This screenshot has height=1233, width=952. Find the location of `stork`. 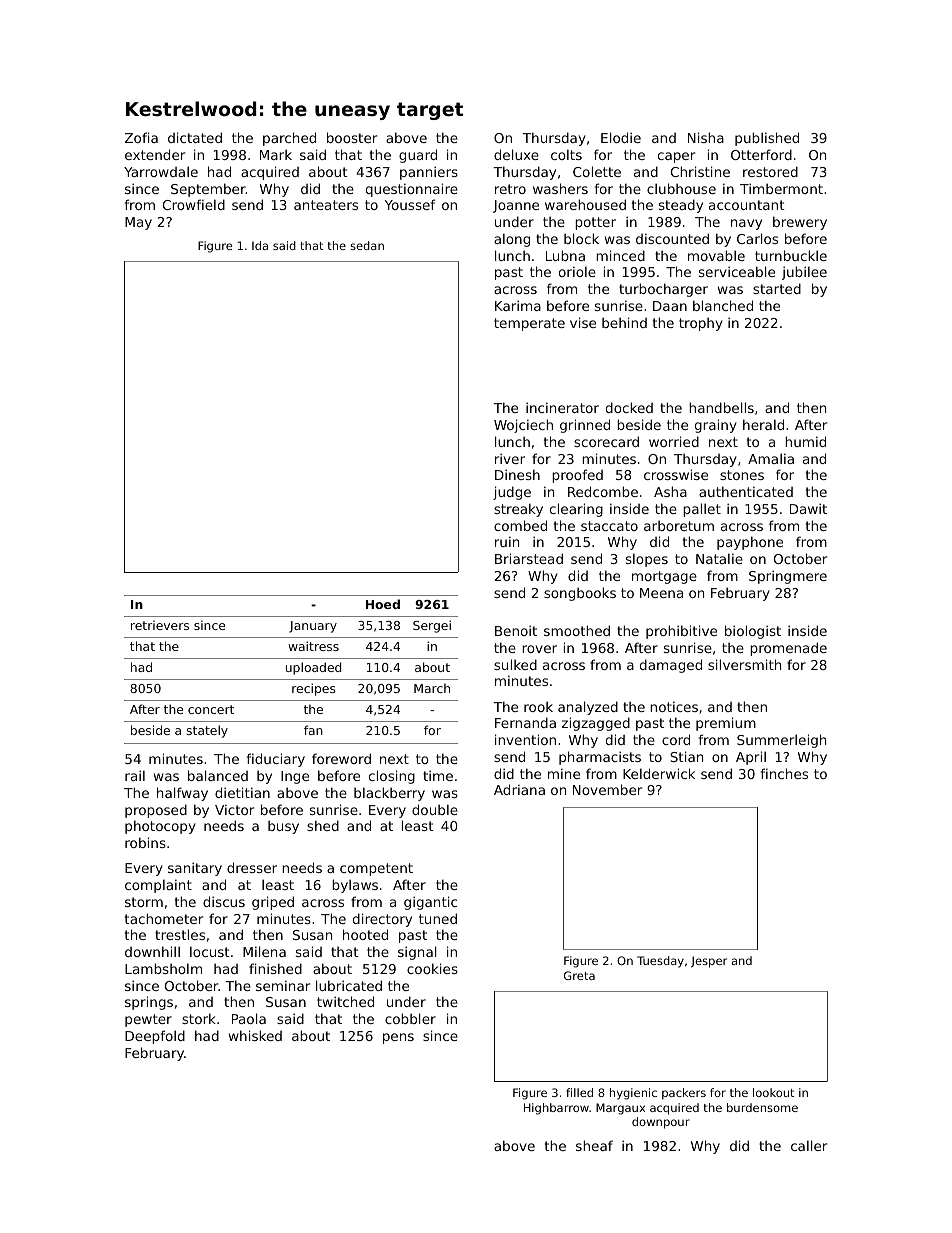

stork is located at coordinates (199, 1018).
